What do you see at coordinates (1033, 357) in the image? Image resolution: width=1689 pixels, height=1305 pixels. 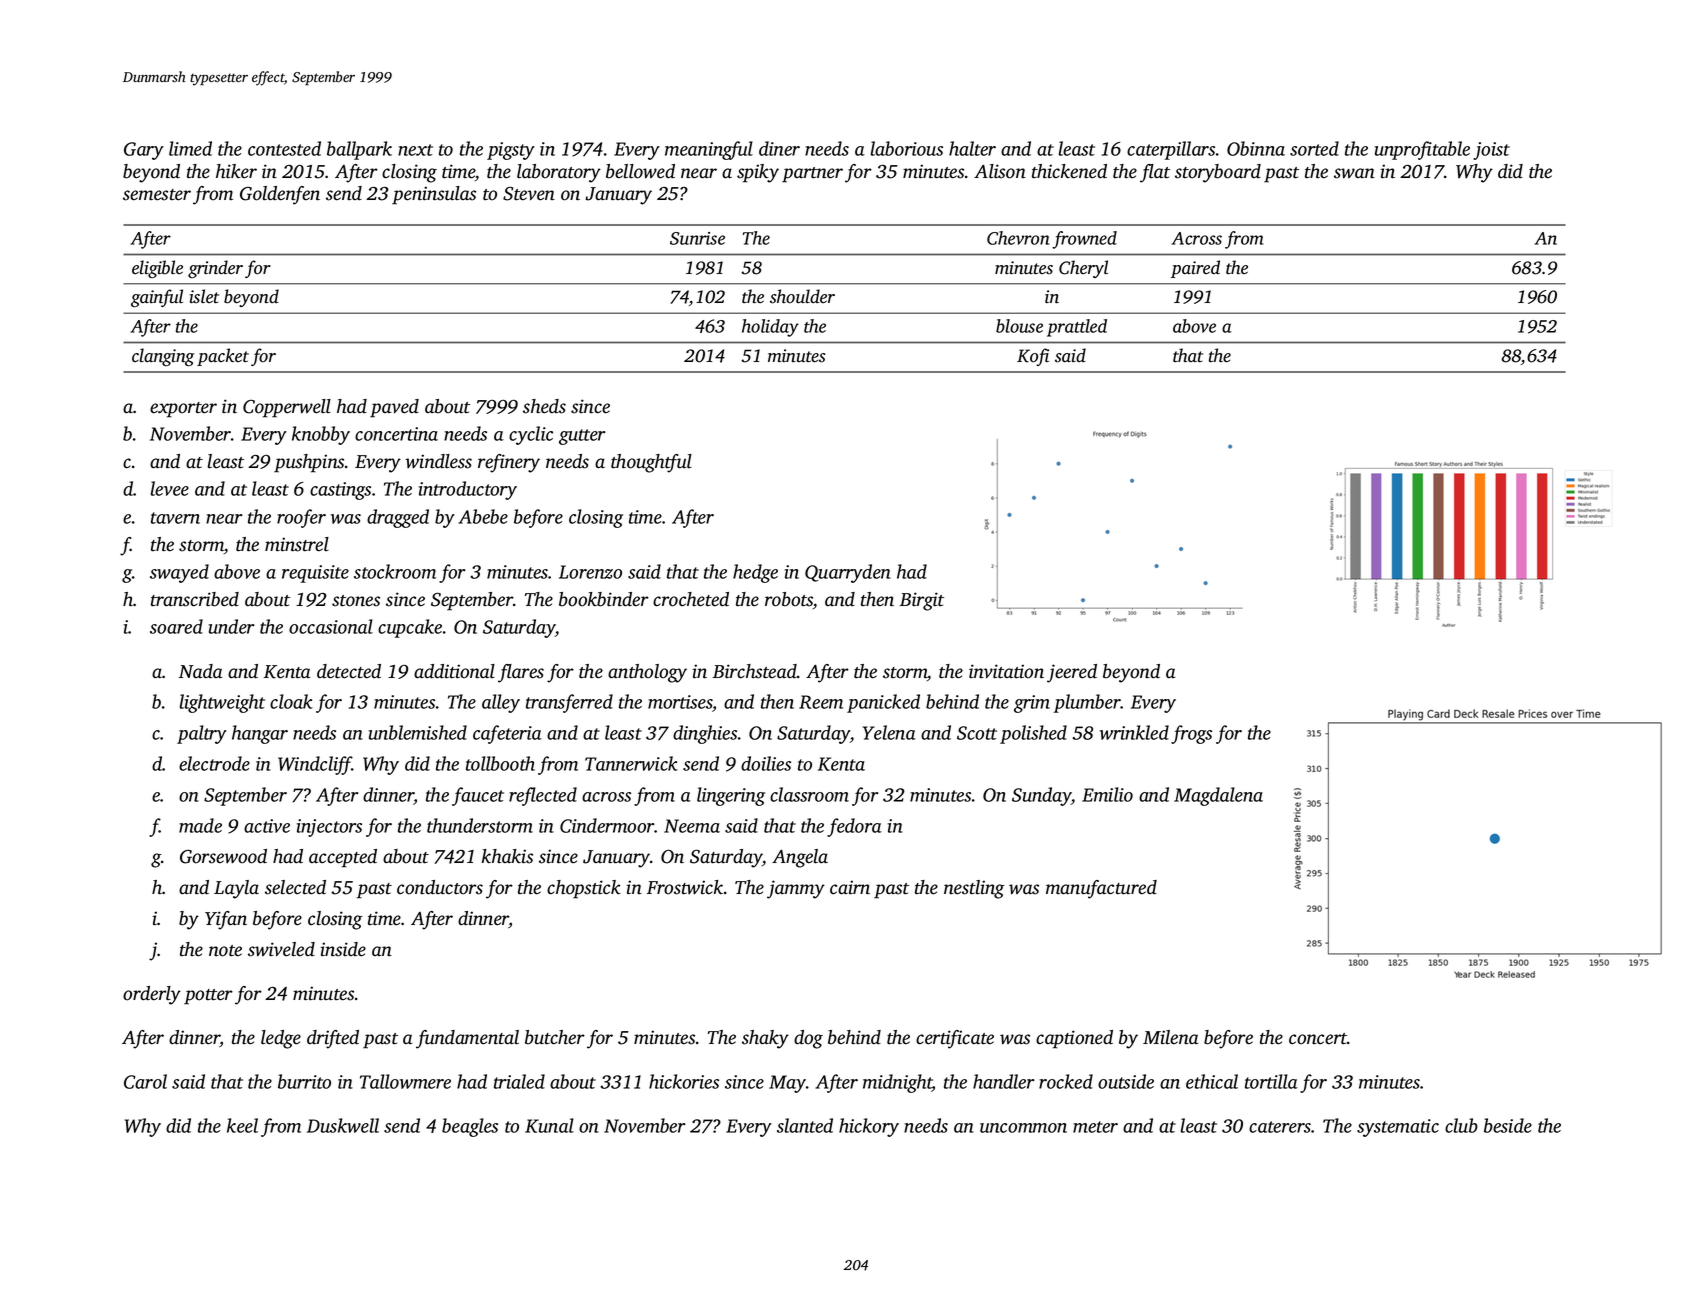 I see `Kofi` at bounding box center [1033, 357].
